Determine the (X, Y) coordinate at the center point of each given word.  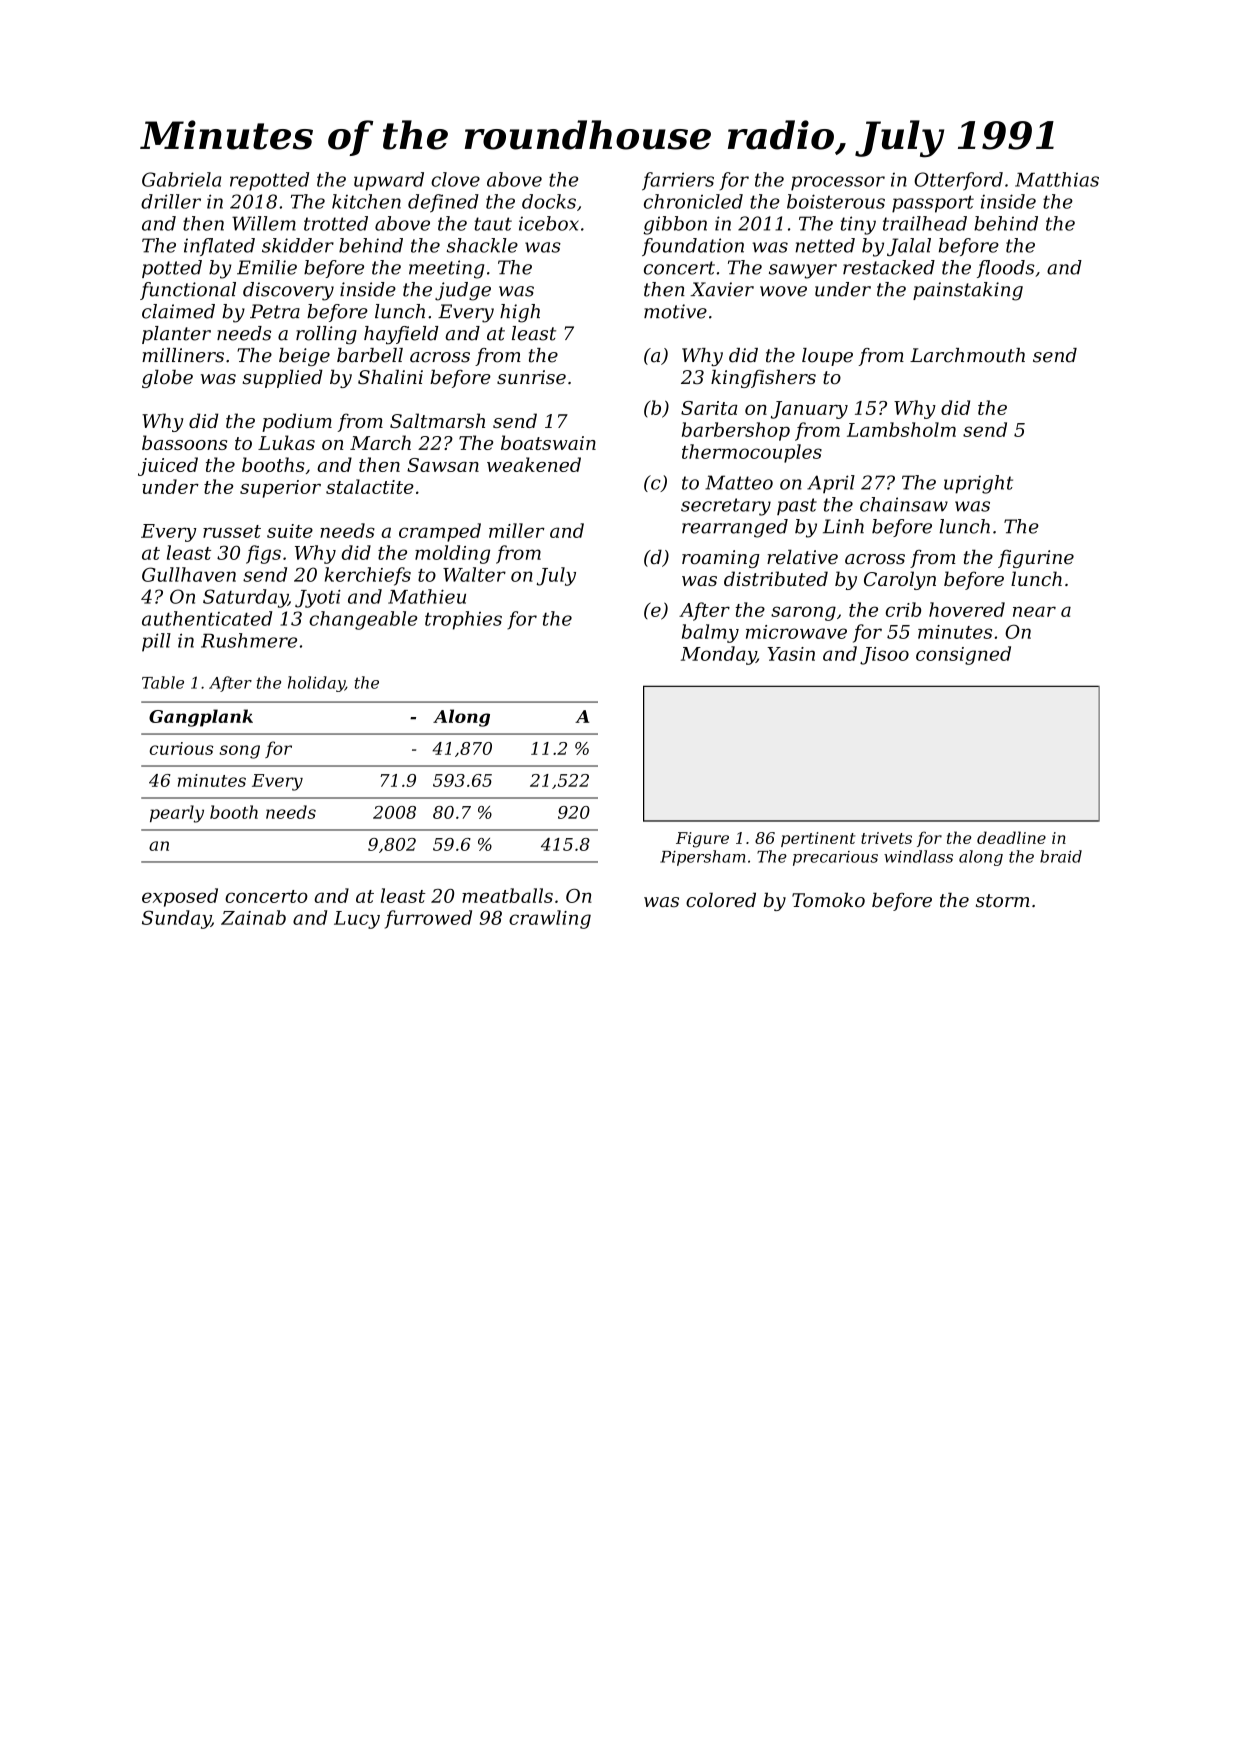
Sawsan (443, 465)
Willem (264, 223)
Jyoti (318, 598)
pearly (177, 814)
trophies (463, 620)
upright (978, 484)
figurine (1036, 559)
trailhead (925, 223)
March (380, 442)
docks (549, 201)
